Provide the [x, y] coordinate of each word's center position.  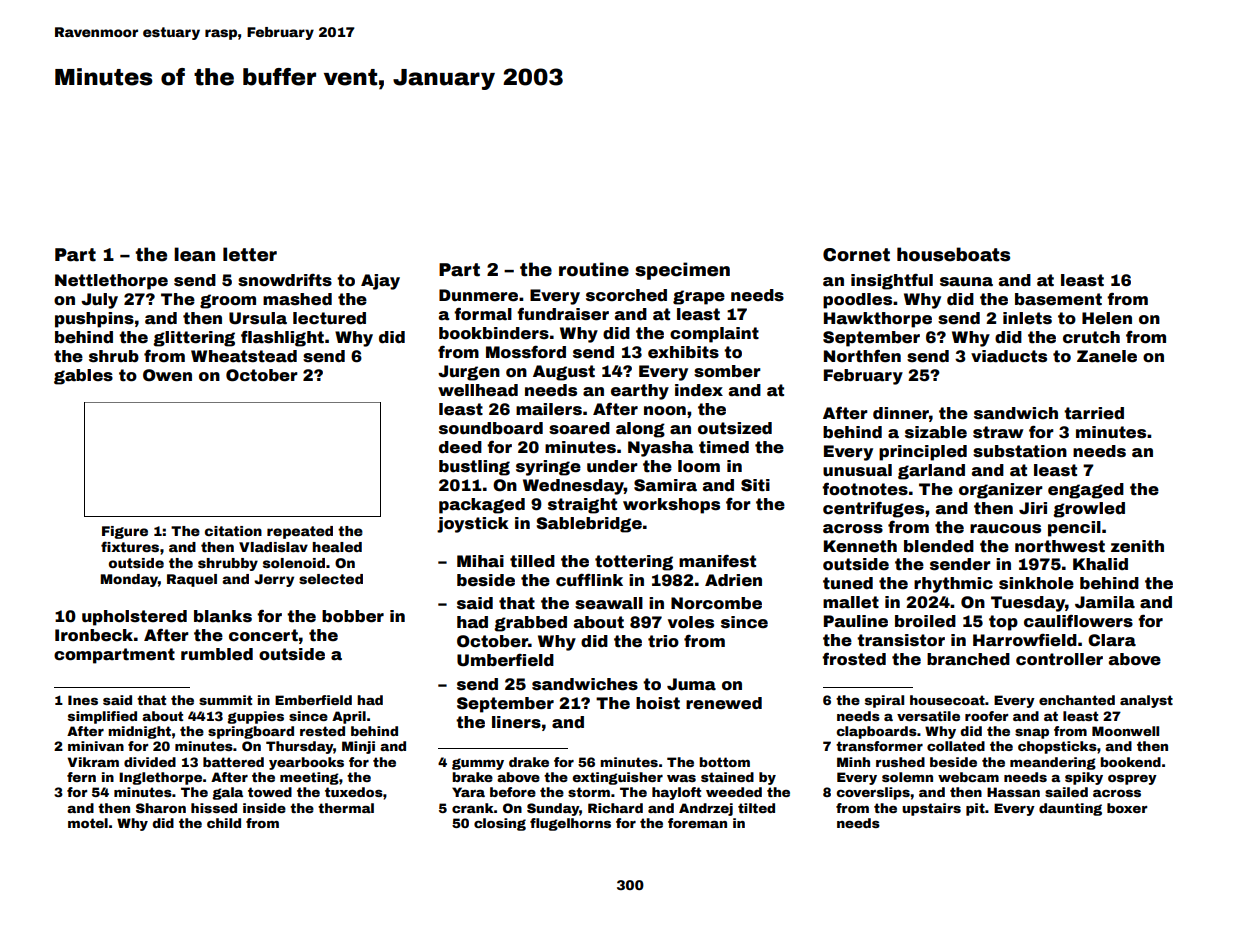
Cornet [856, 255]
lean [194, 254]
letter [250, 254]
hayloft [676, 793]
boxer [1127, 808]
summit [225, 700]
